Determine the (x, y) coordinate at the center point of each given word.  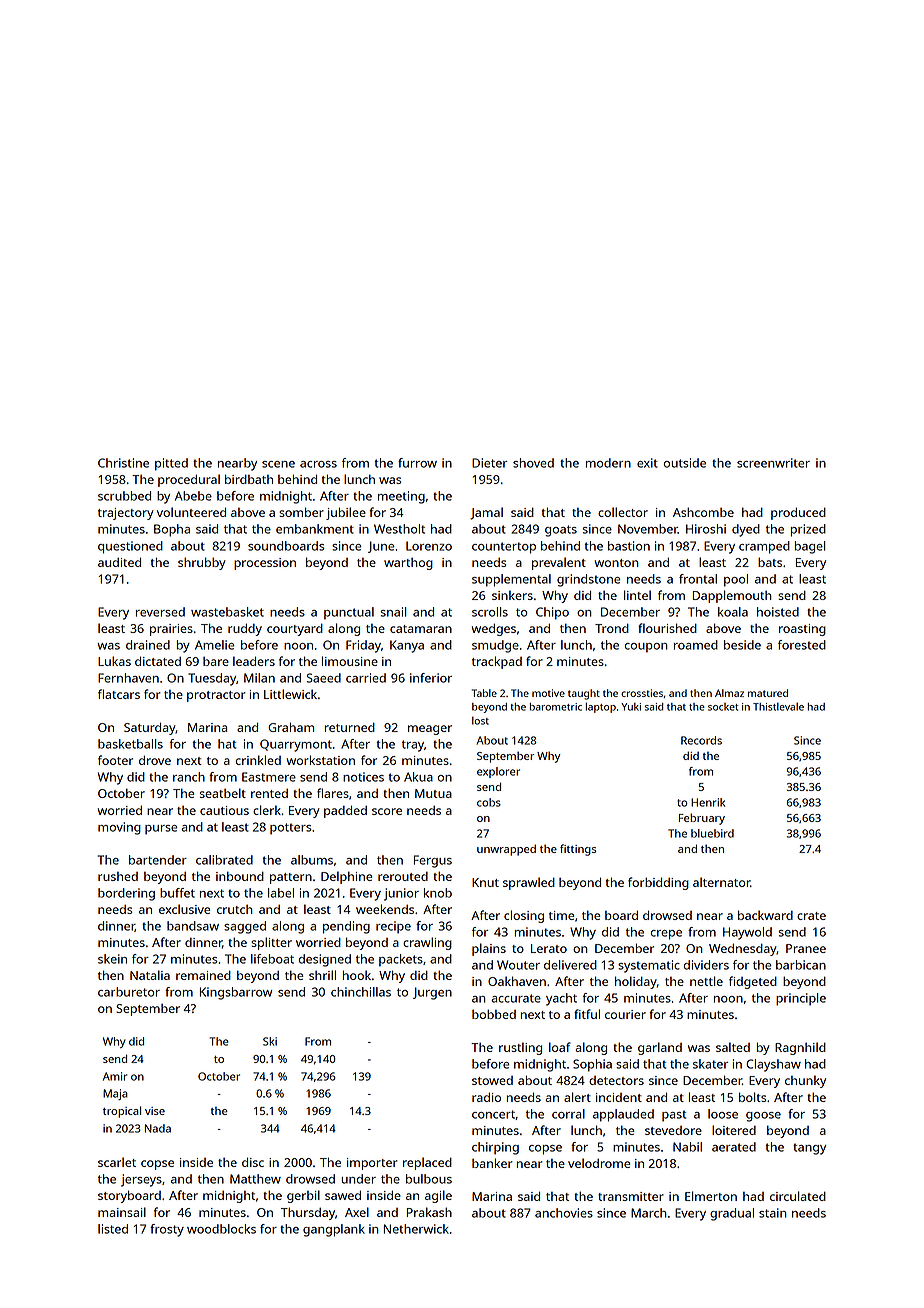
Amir (115, 1076)
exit (647, 463)
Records (701, 740)
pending (346, 927)
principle (801, 999)
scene (278, 464)
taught (584, 694)
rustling (520, 1048)
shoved (533, 463)
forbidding (658, 883)
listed (113, 1229)
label (281, 893)
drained (148, 645)
